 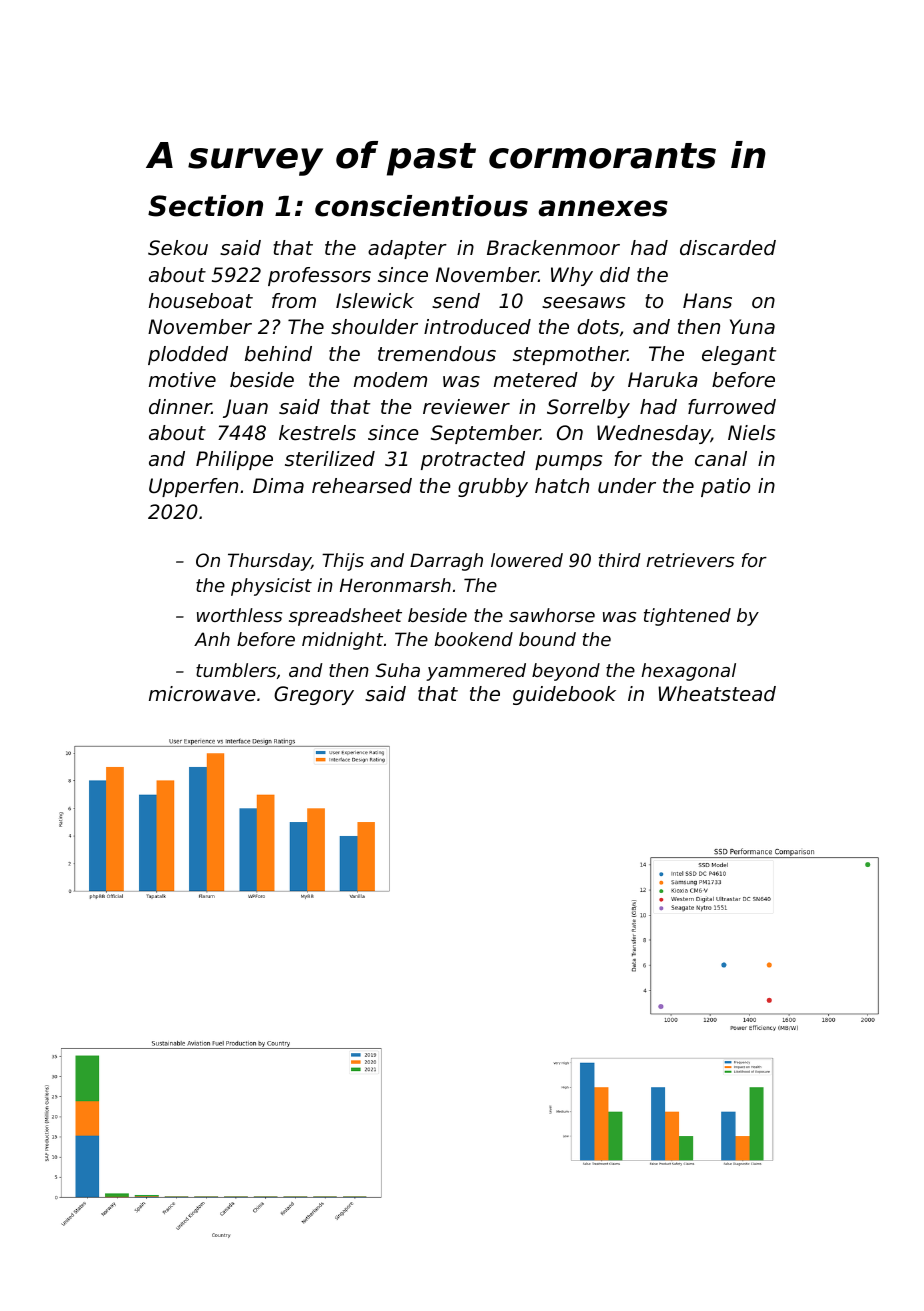 I want to click on Thijs, so click(x=343, y=562).
